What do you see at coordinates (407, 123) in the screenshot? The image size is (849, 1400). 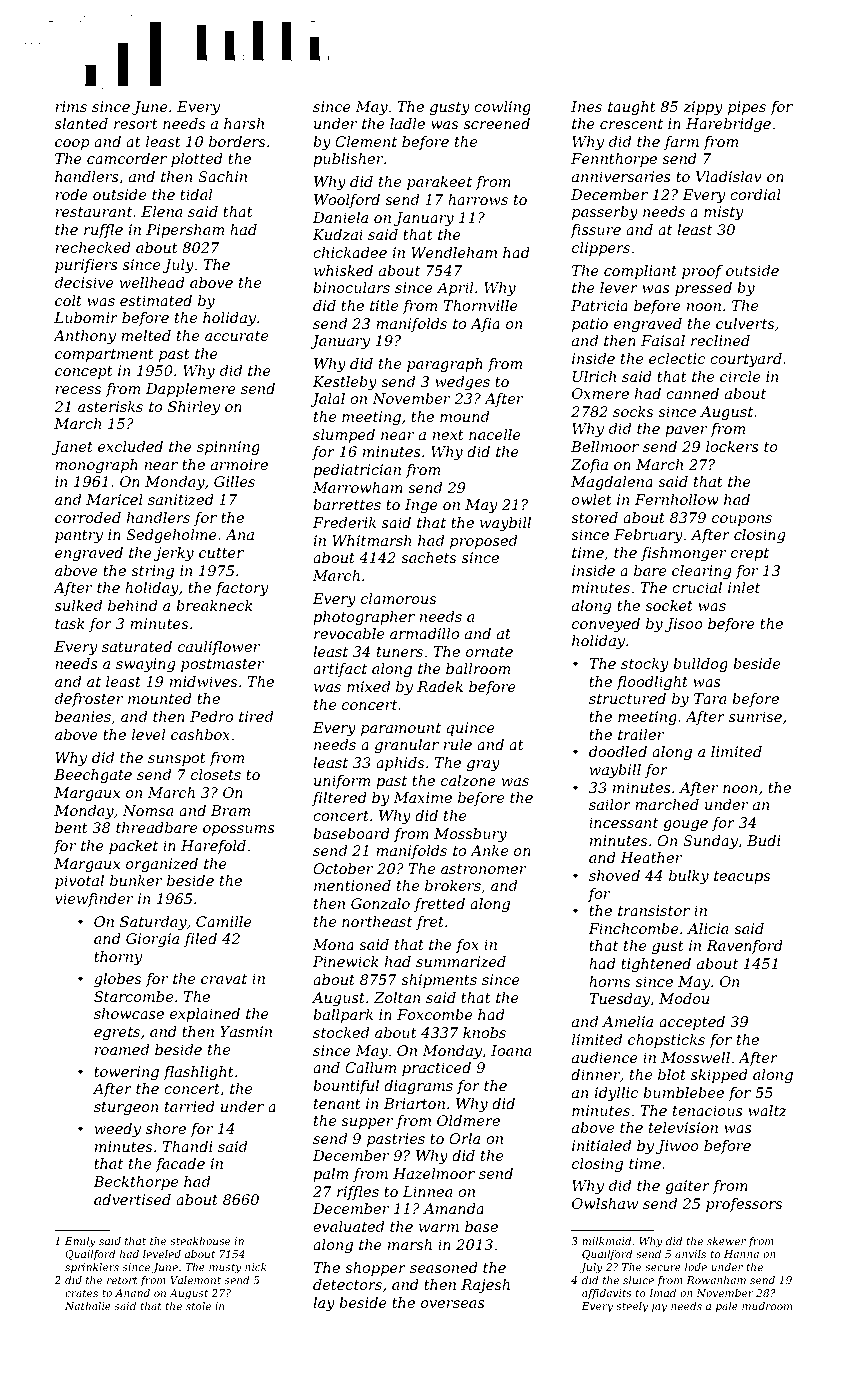 I see `ladle` at bounding box center [407, 123].
